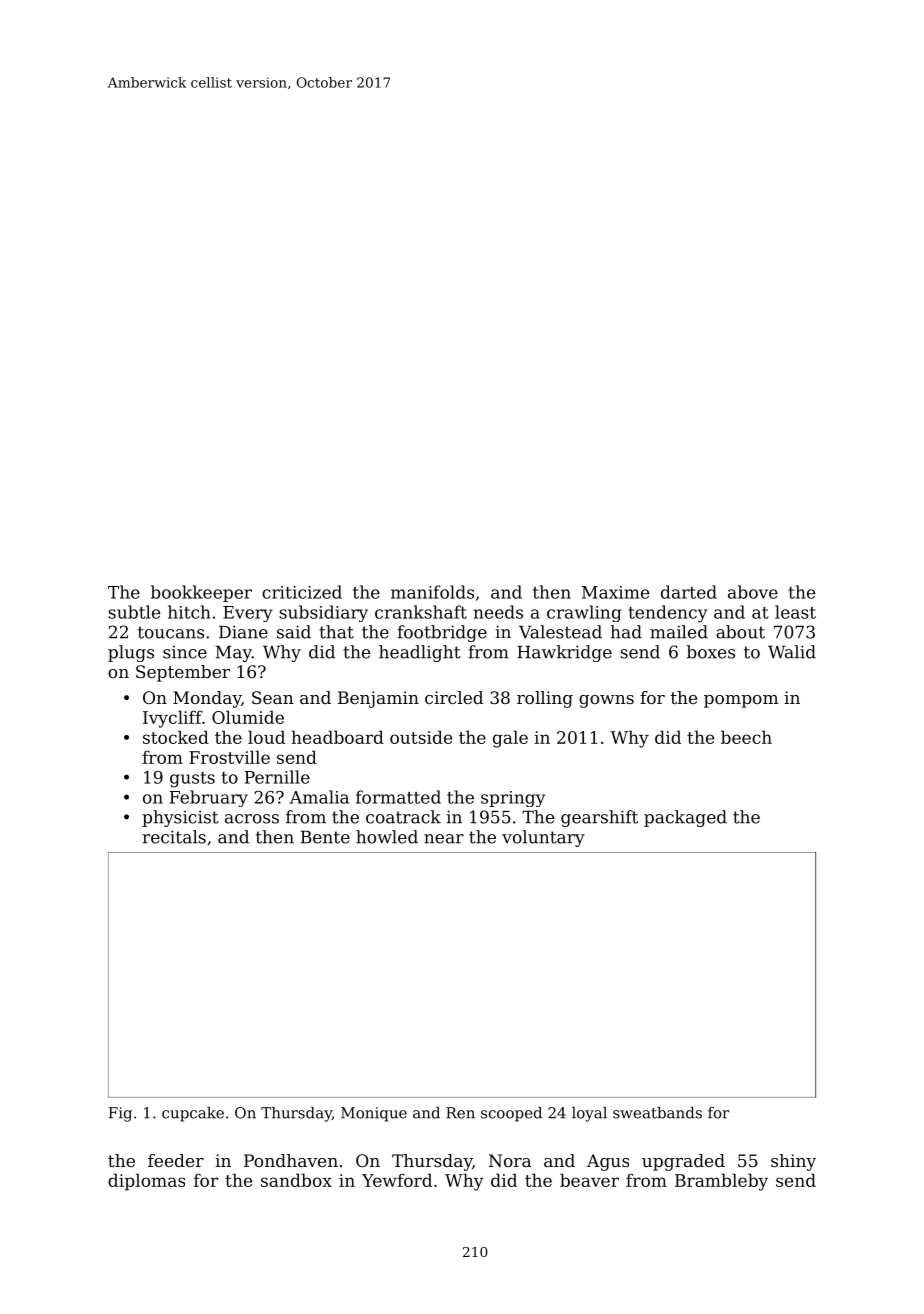  I want to click on sandbox, so click(296, 1180).
